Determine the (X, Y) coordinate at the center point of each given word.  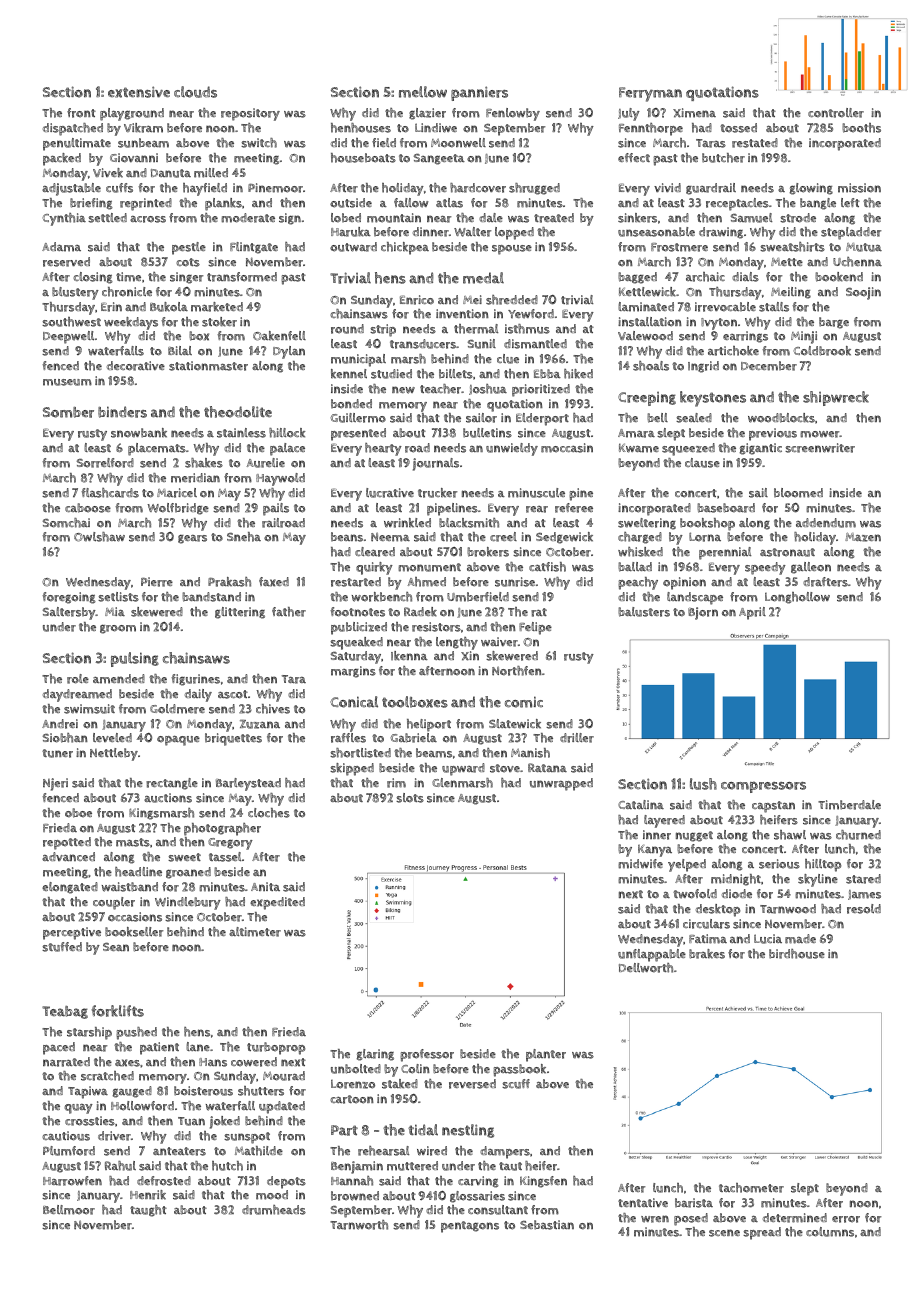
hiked (578, 374)
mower (820, 434)
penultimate (77, 144)
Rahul (120, 1166)
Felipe (535, 628)
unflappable (652, 955)
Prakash (229, 582)
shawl (790, 835)
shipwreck (836, 398)
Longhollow (797, 598)
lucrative (390, 493)
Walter (472, 232)
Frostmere (679, 247)
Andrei (60, 724)
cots (188, 262)
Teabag (65, 1012)
